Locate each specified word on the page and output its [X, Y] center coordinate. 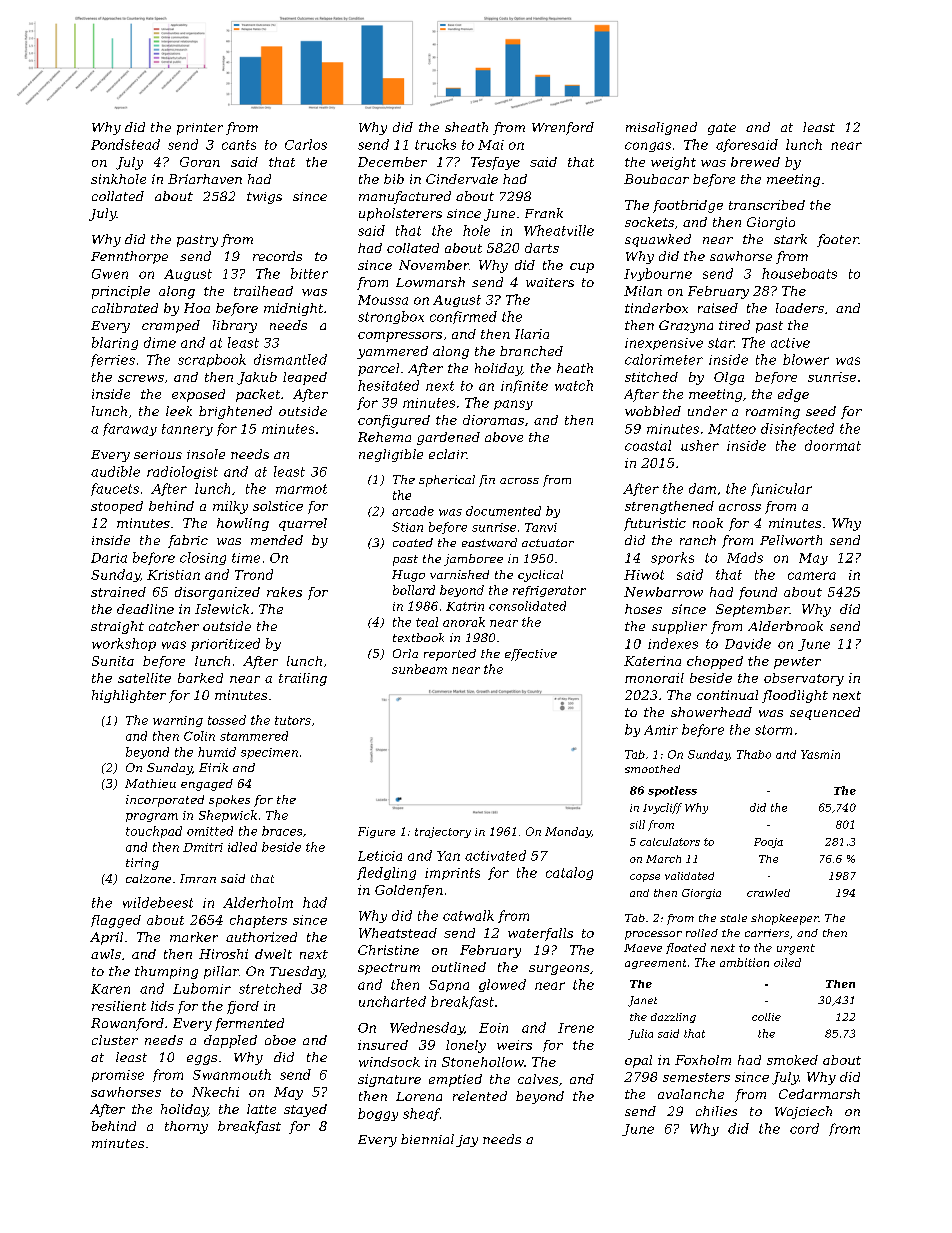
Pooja [768, 843]
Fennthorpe [129, 257]
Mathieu [150, 783]
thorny [186, 1127]
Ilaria [532, 334]
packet [258, 395]
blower [806, 359]
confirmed [463, 317]
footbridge [688, 206]
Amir [661, 730]
